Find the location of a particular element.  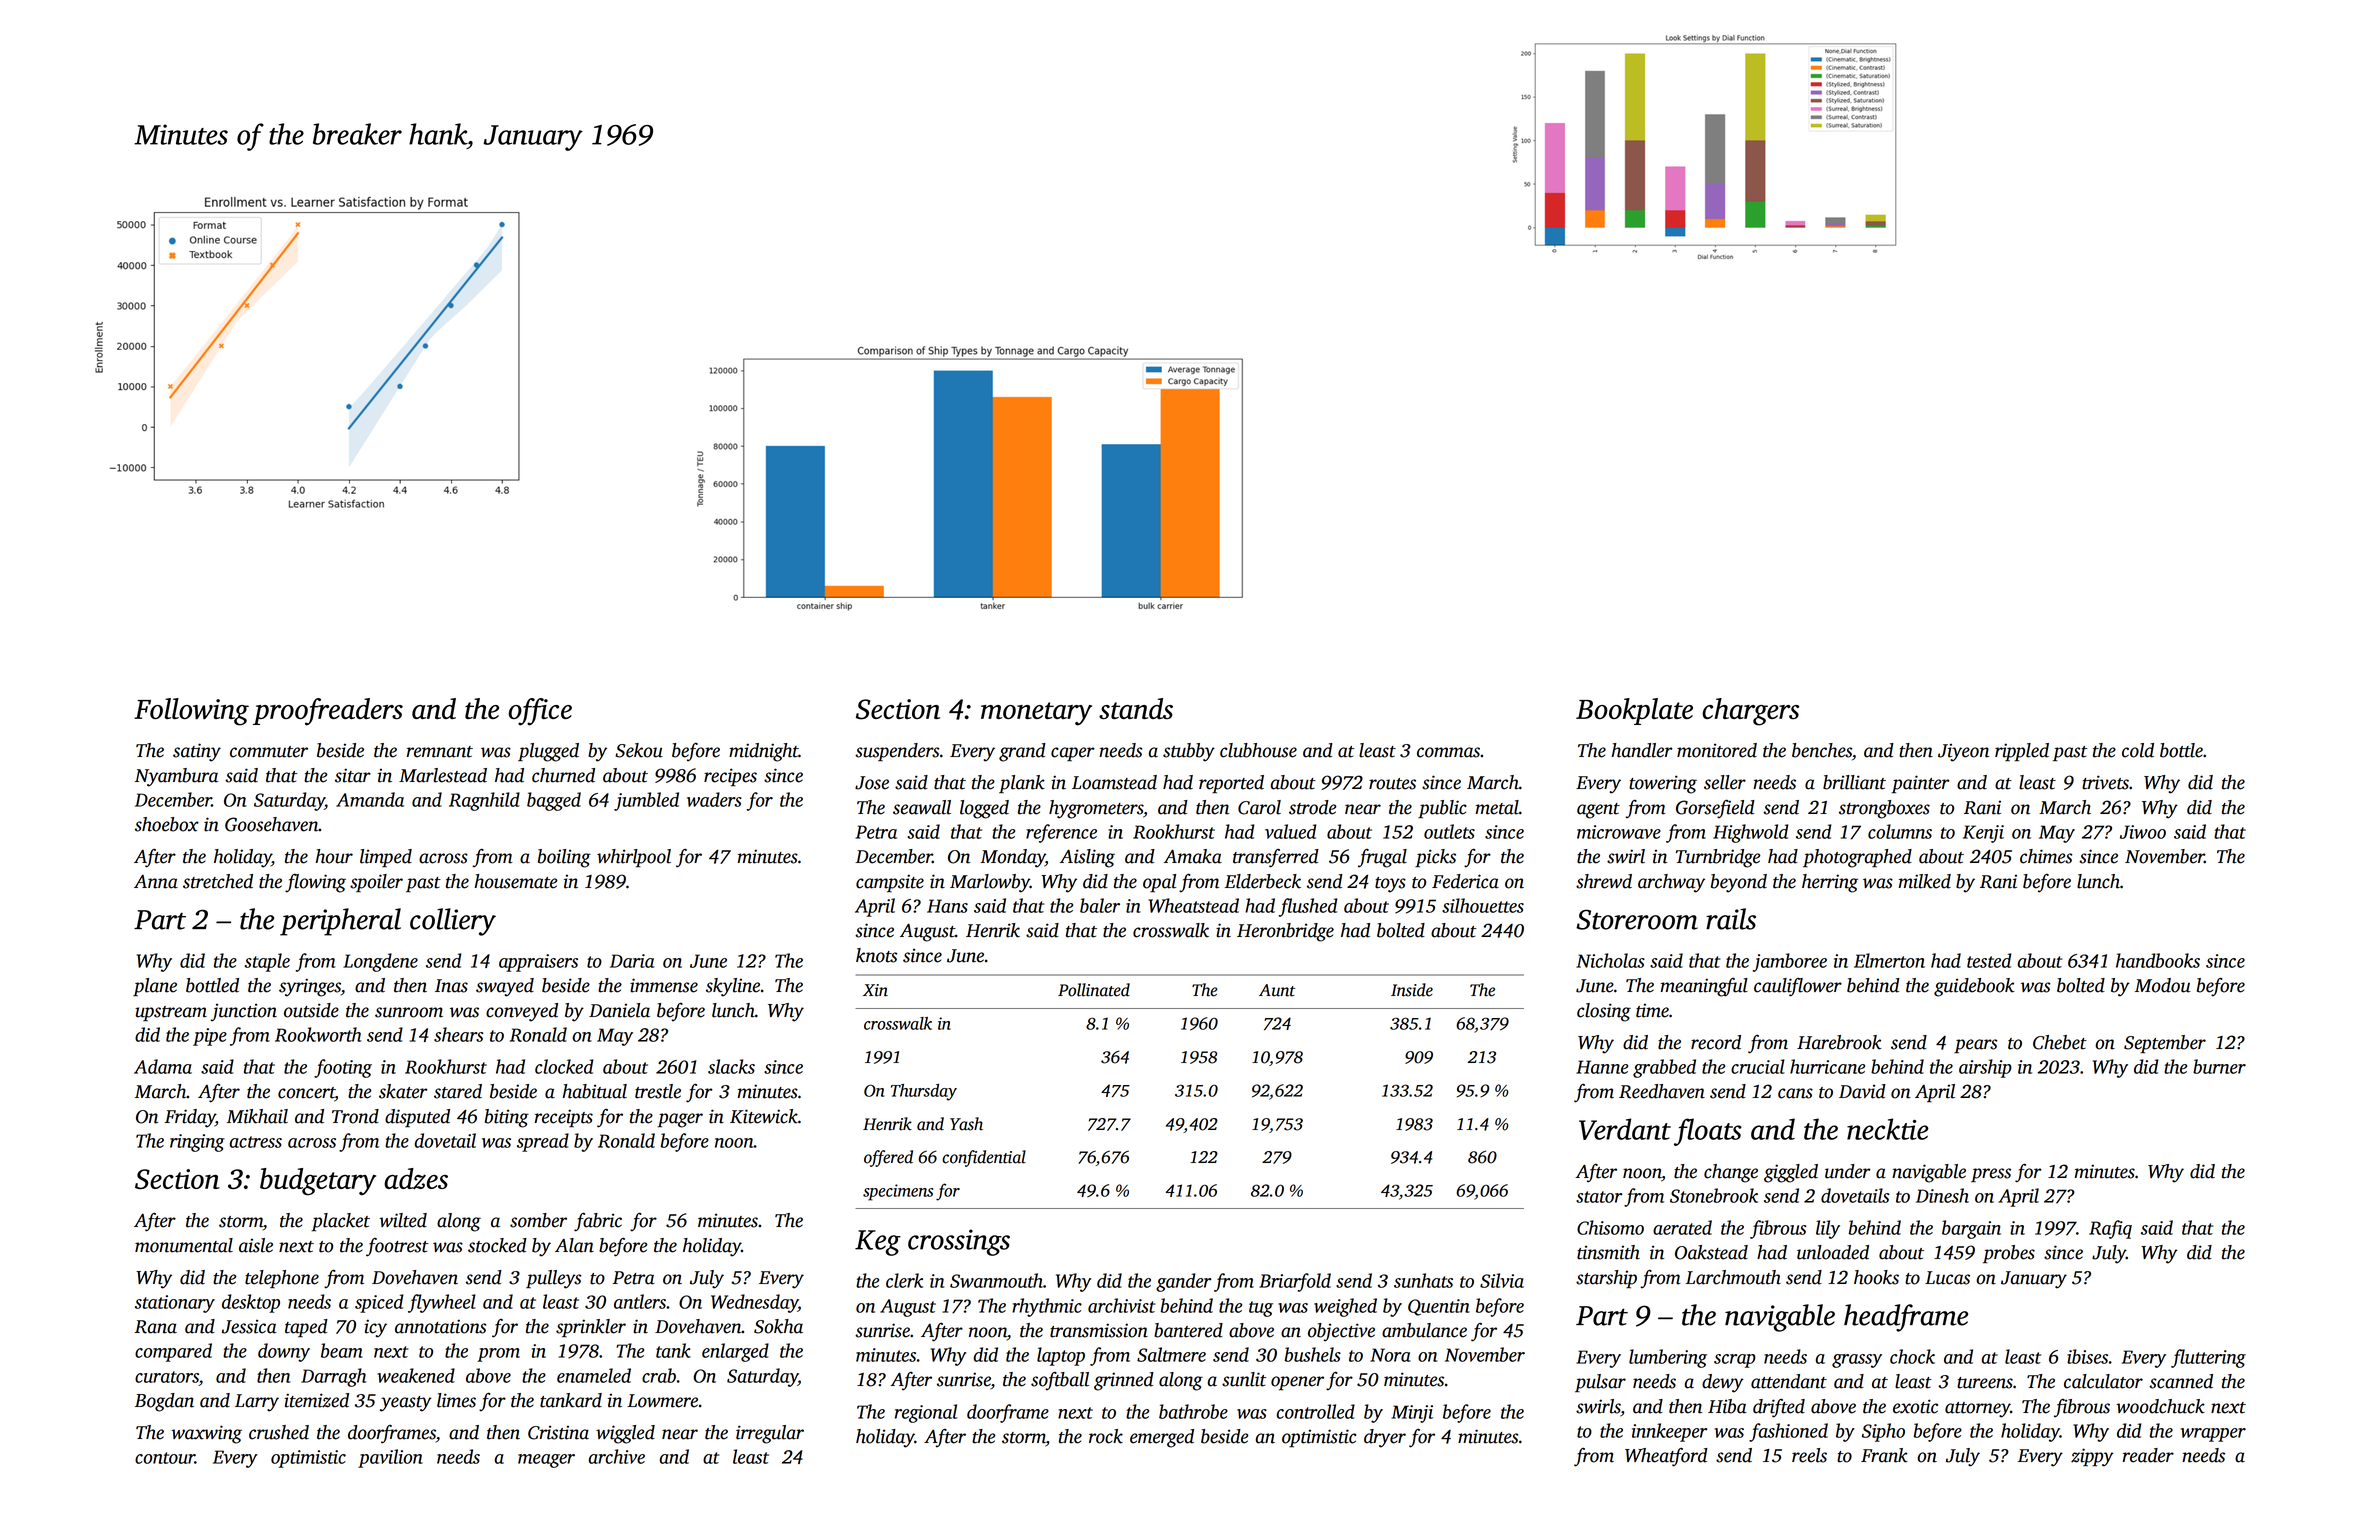

Bookplate is located at coordinates (1634, 711).
